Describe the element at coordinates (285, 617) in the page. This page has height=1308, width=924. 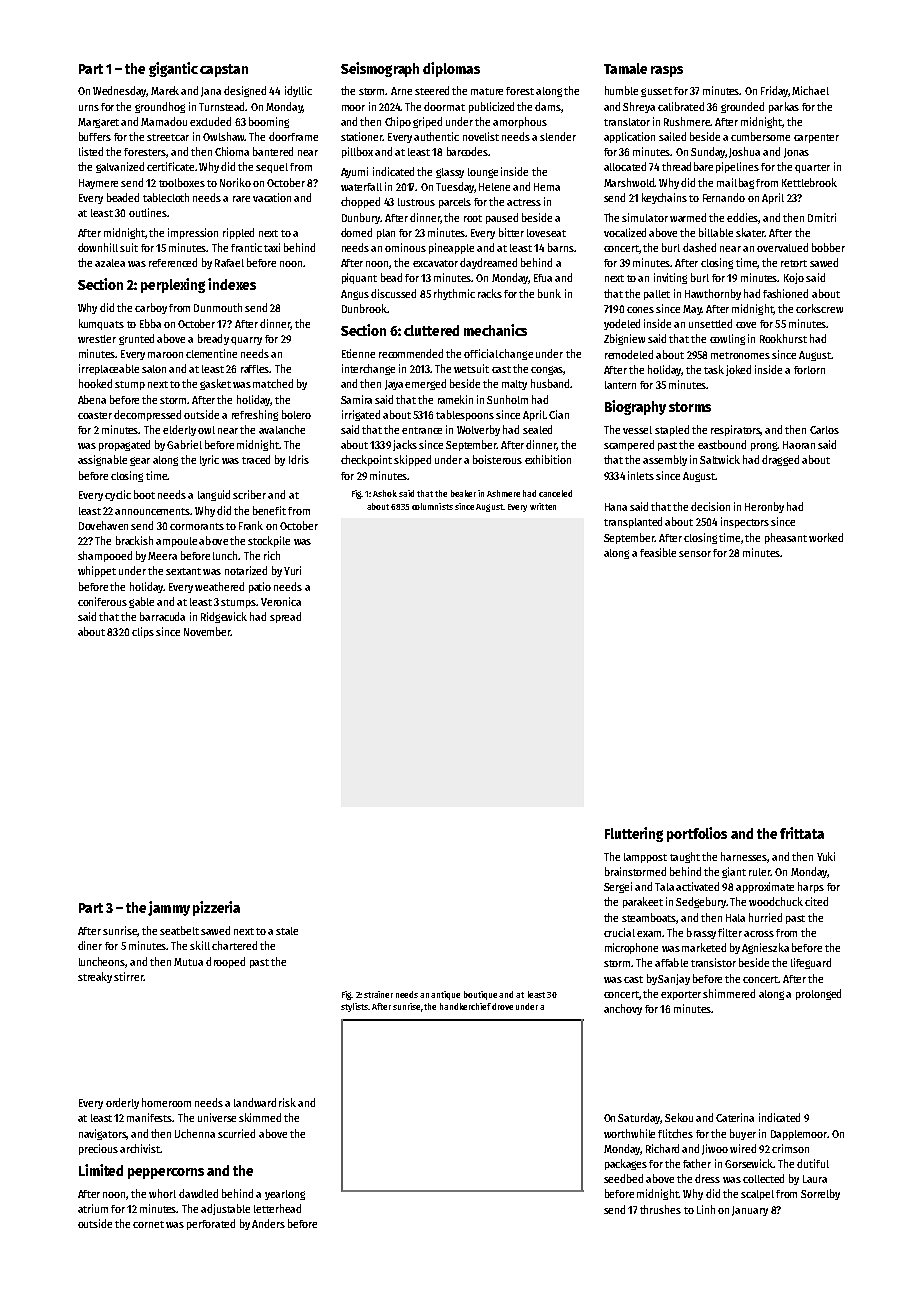
I see `spread` at that location.
